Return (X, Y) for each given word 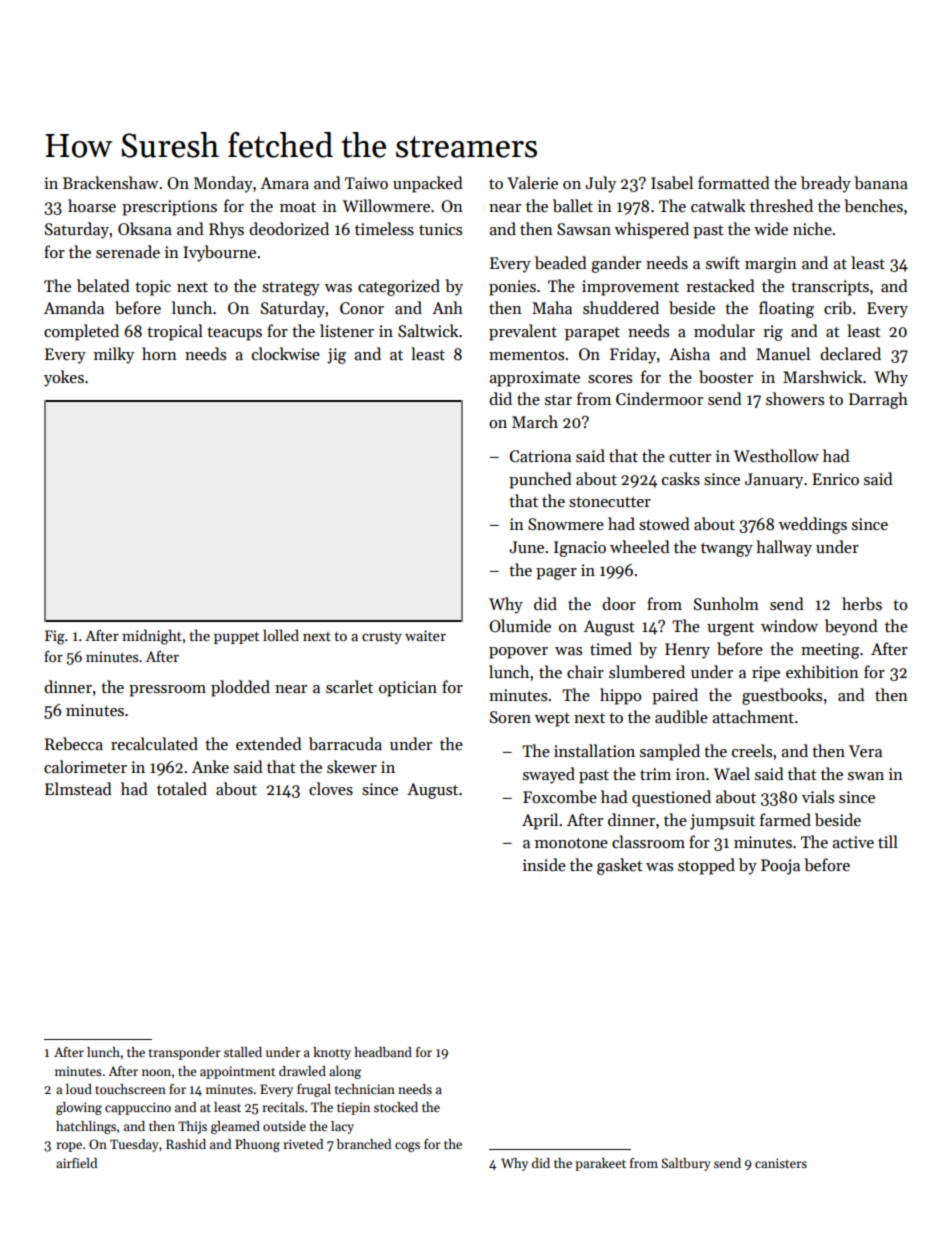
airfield (76, 1163)
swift (723, 262)
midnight (152, 637)
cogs (407, 1147)
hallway (784, 548)
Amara (284, 183)
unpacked (428, 184)
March (535, 421)
